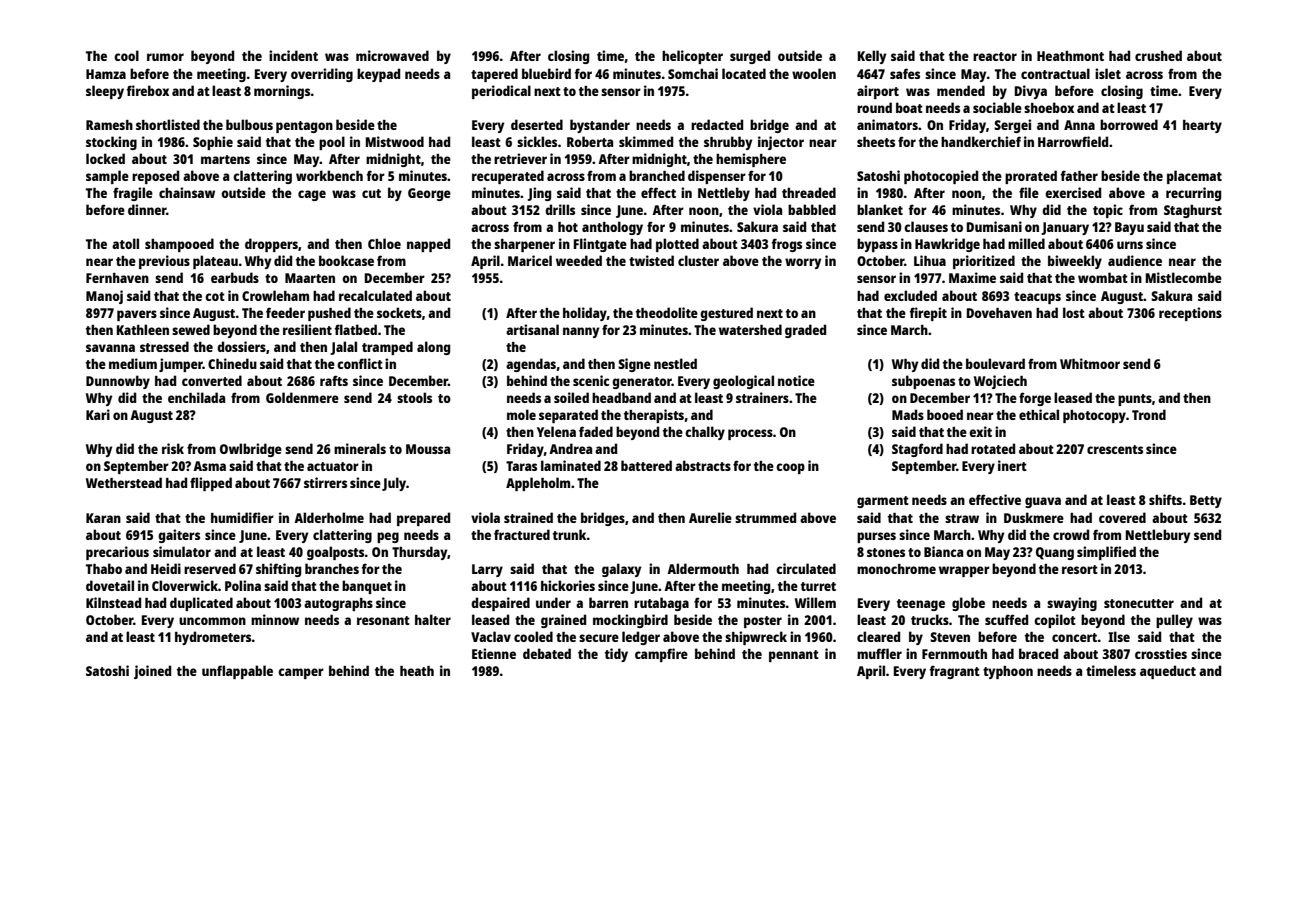 This image has width=1308, height=924. What do you see at coordinates (1168, 672) in the image?
I see `aqueduct` at bounding box center [1168, 672].
